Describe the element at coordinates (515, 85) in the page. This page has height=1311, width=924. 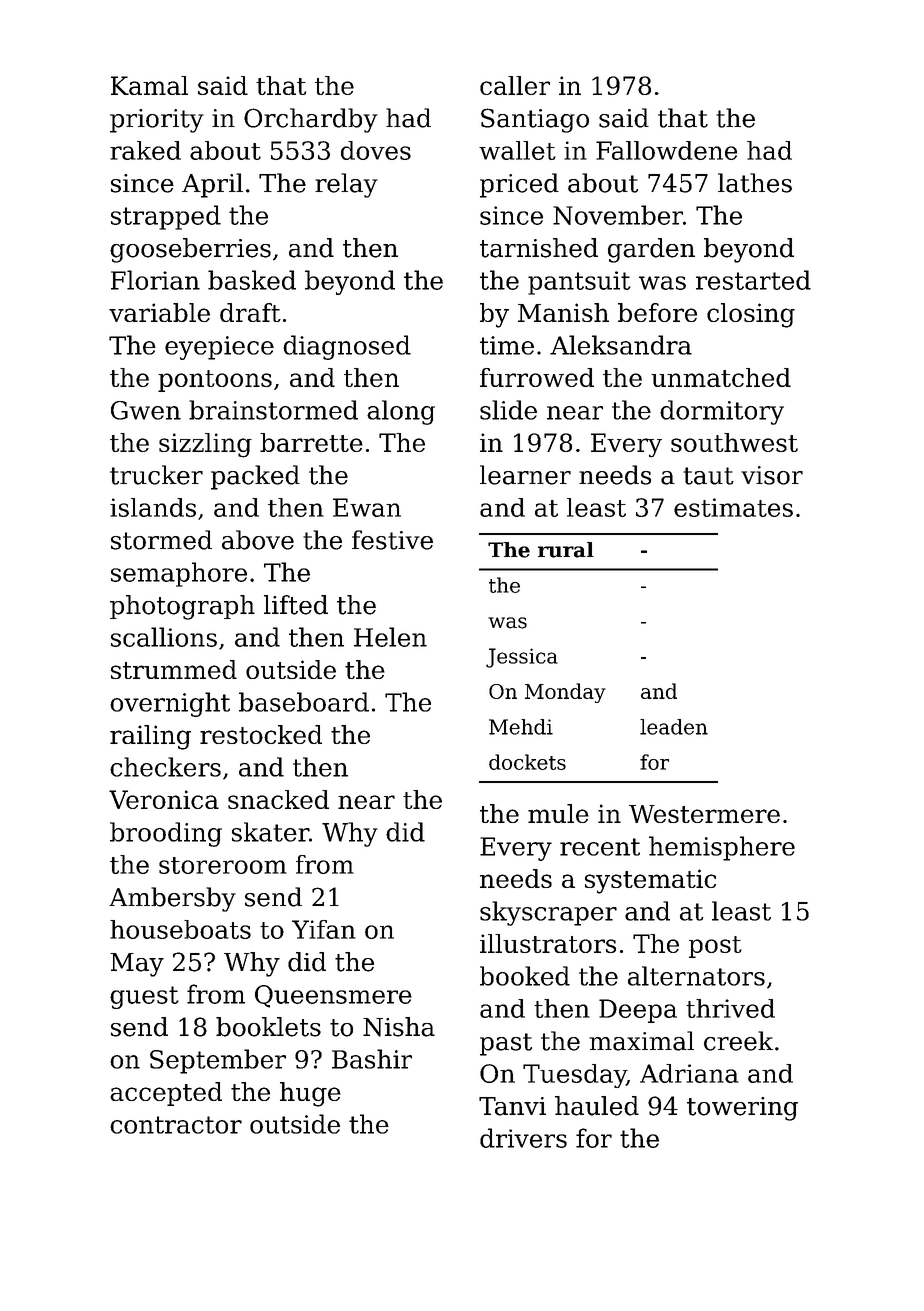
I see `caller` at that location.
